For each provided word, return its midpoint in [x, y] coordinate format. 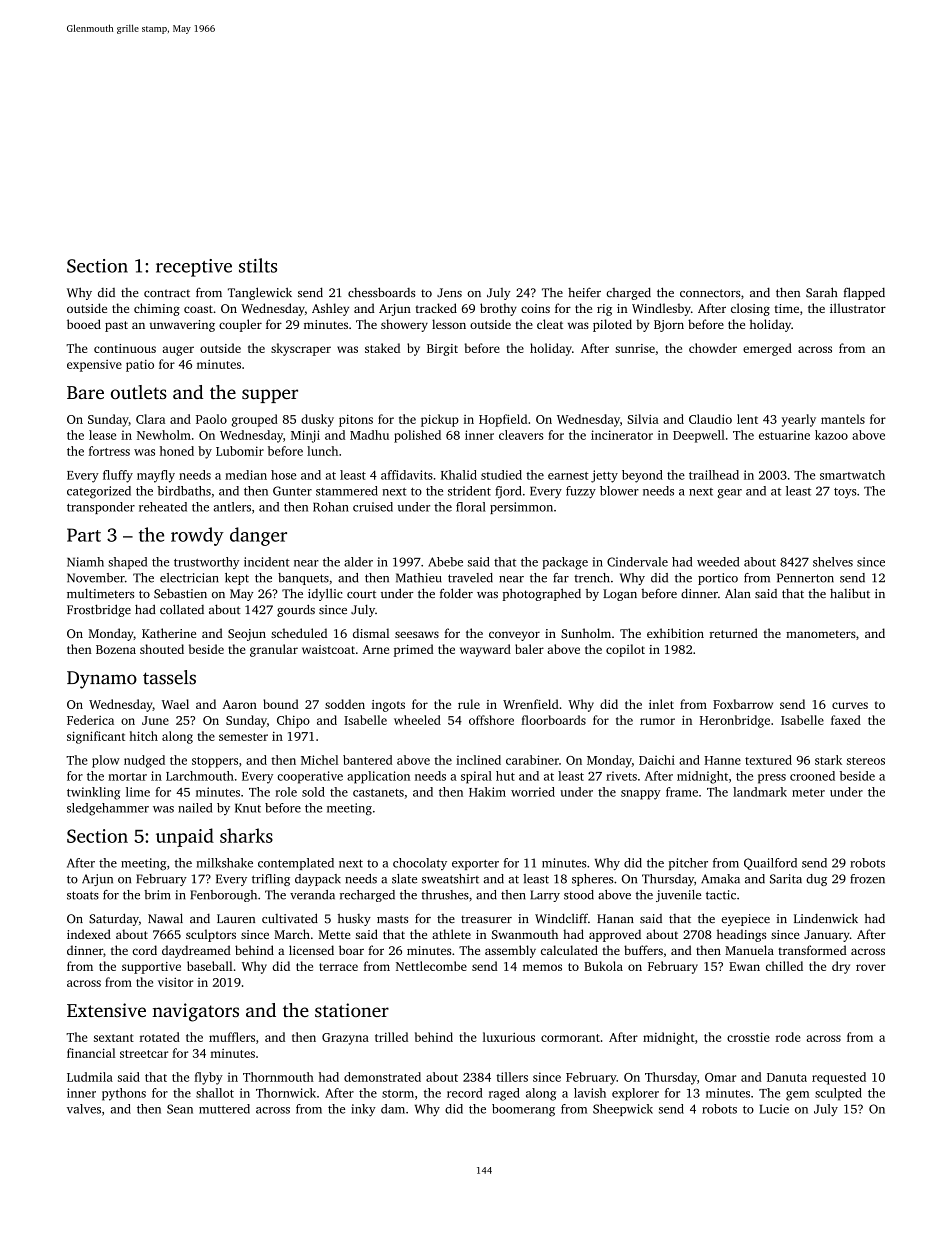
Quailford [770, 864]
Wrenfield [531, 704]
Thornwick [286, 1093]
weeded [718, 562]
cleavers [521, 435]
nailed [195, 808]
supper [270, 396]
